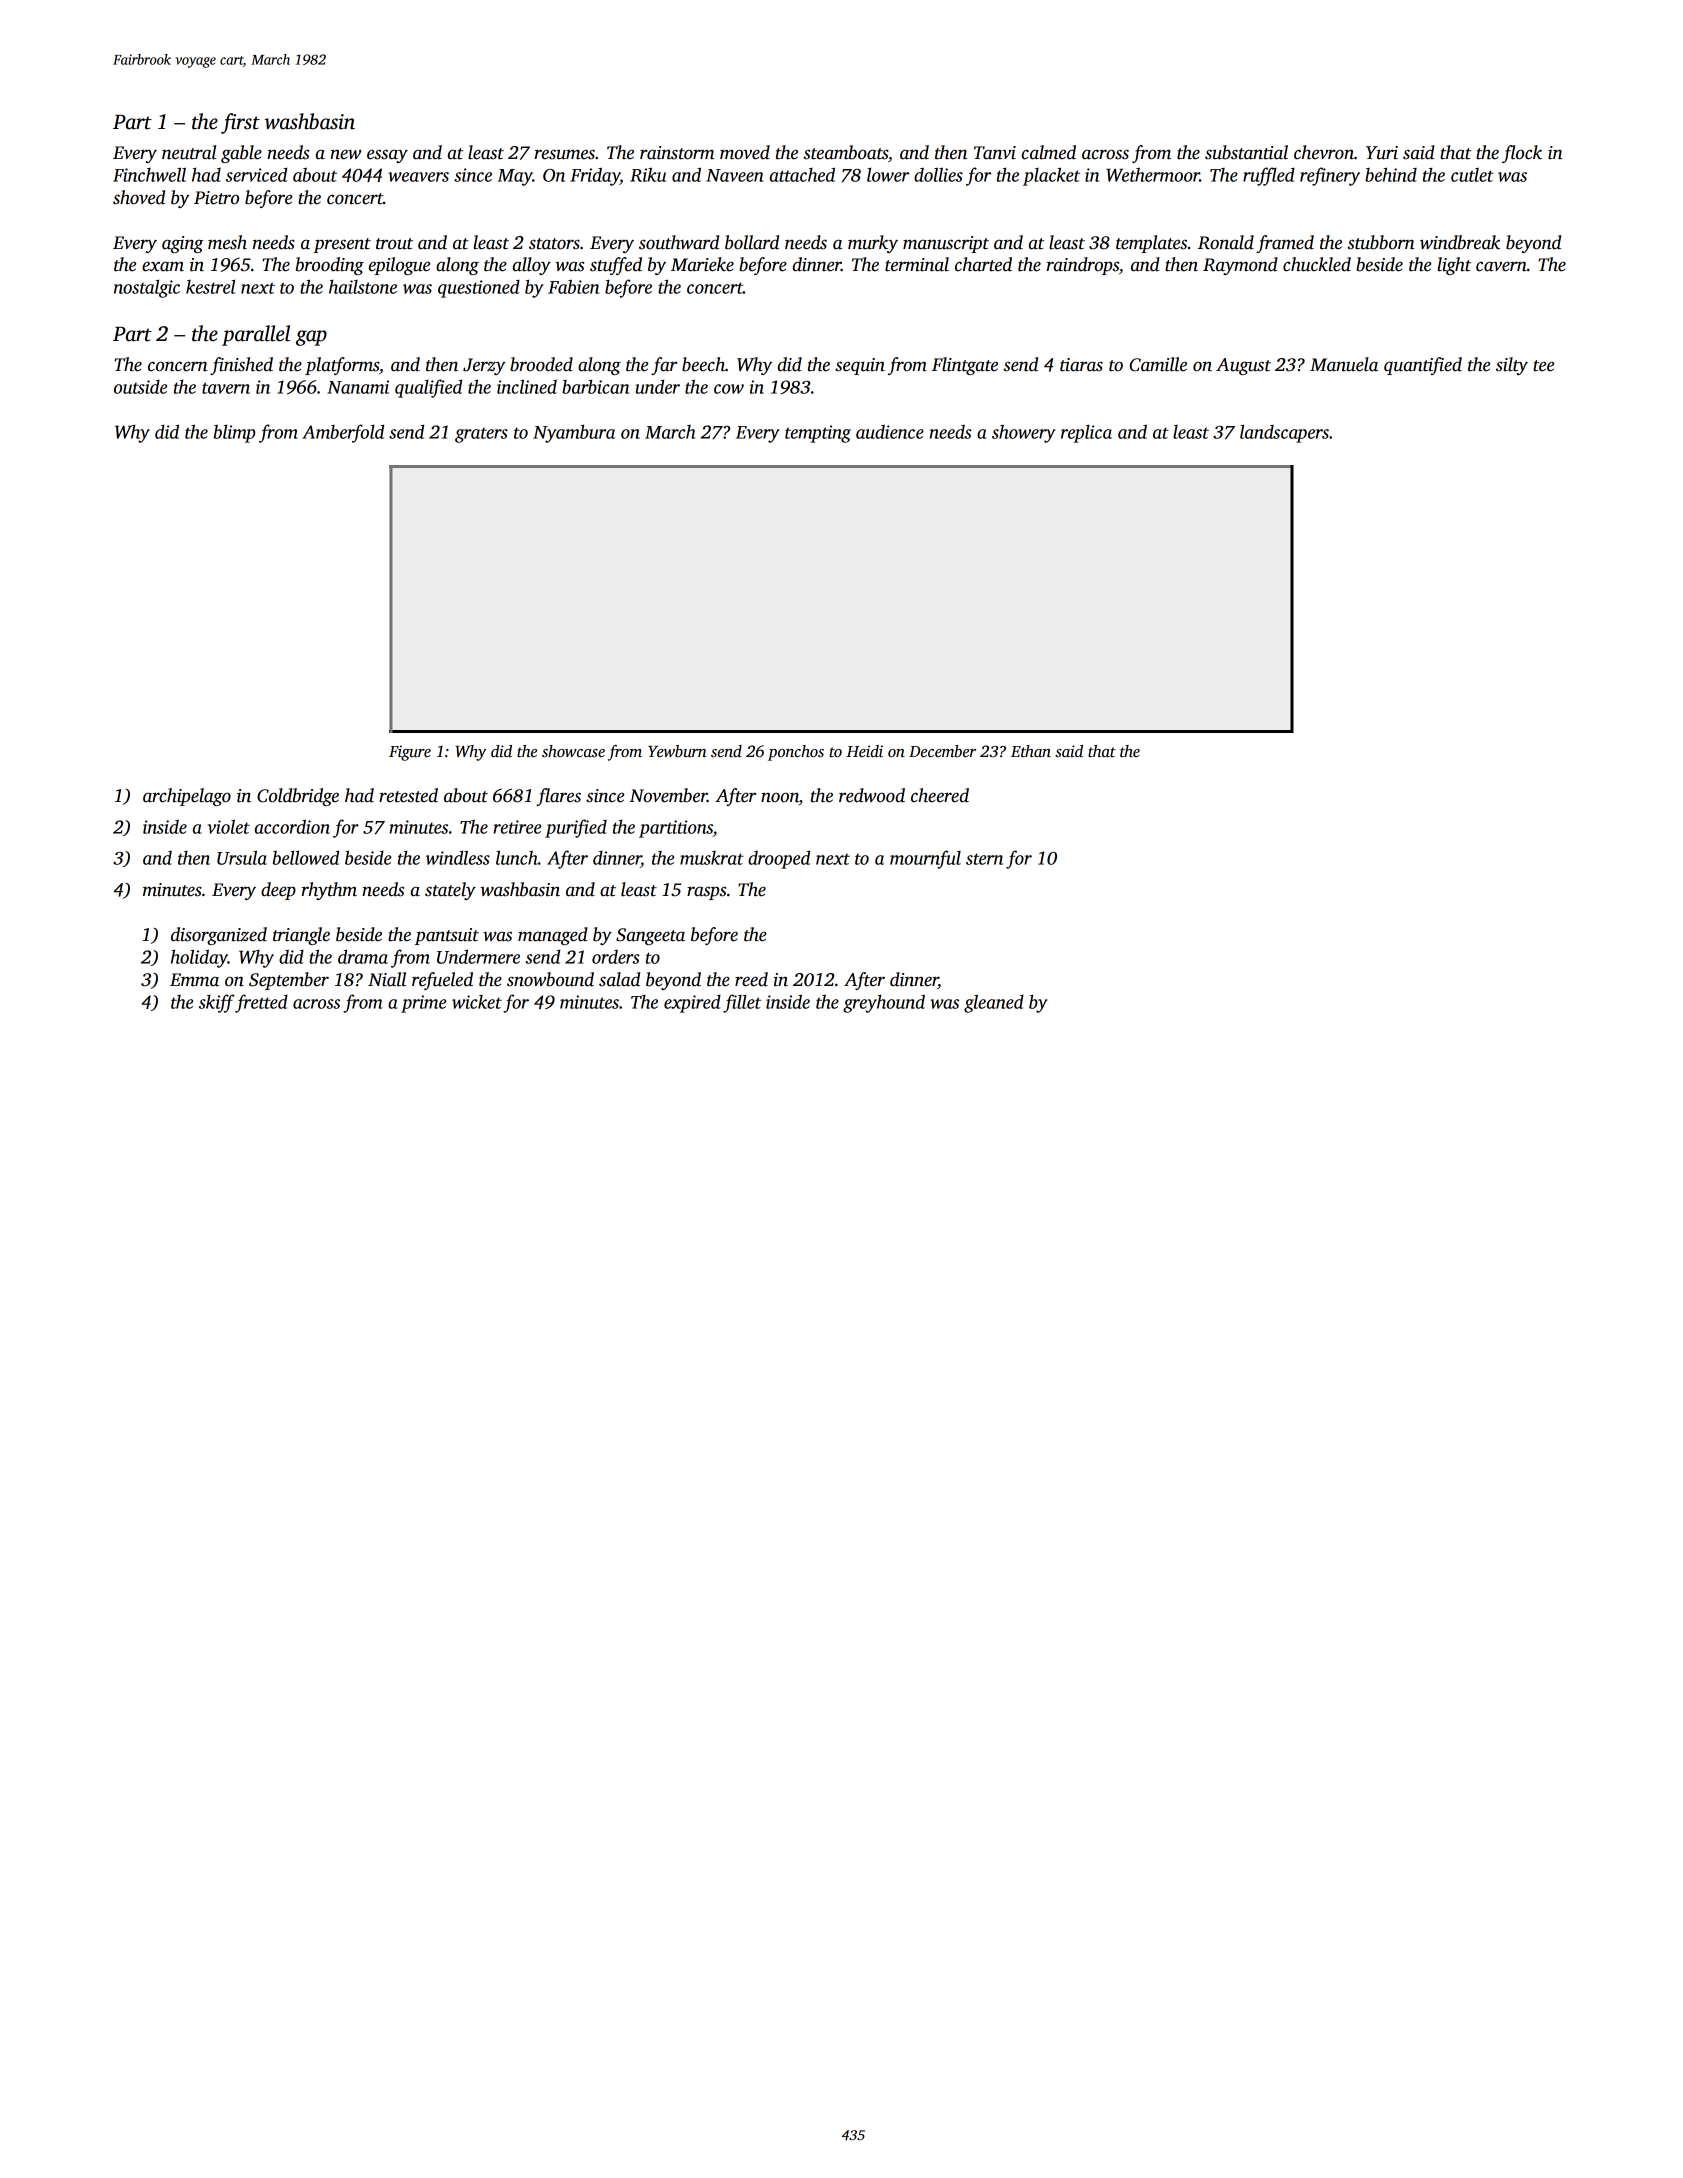  I want to click on first, so click(240, 123).
